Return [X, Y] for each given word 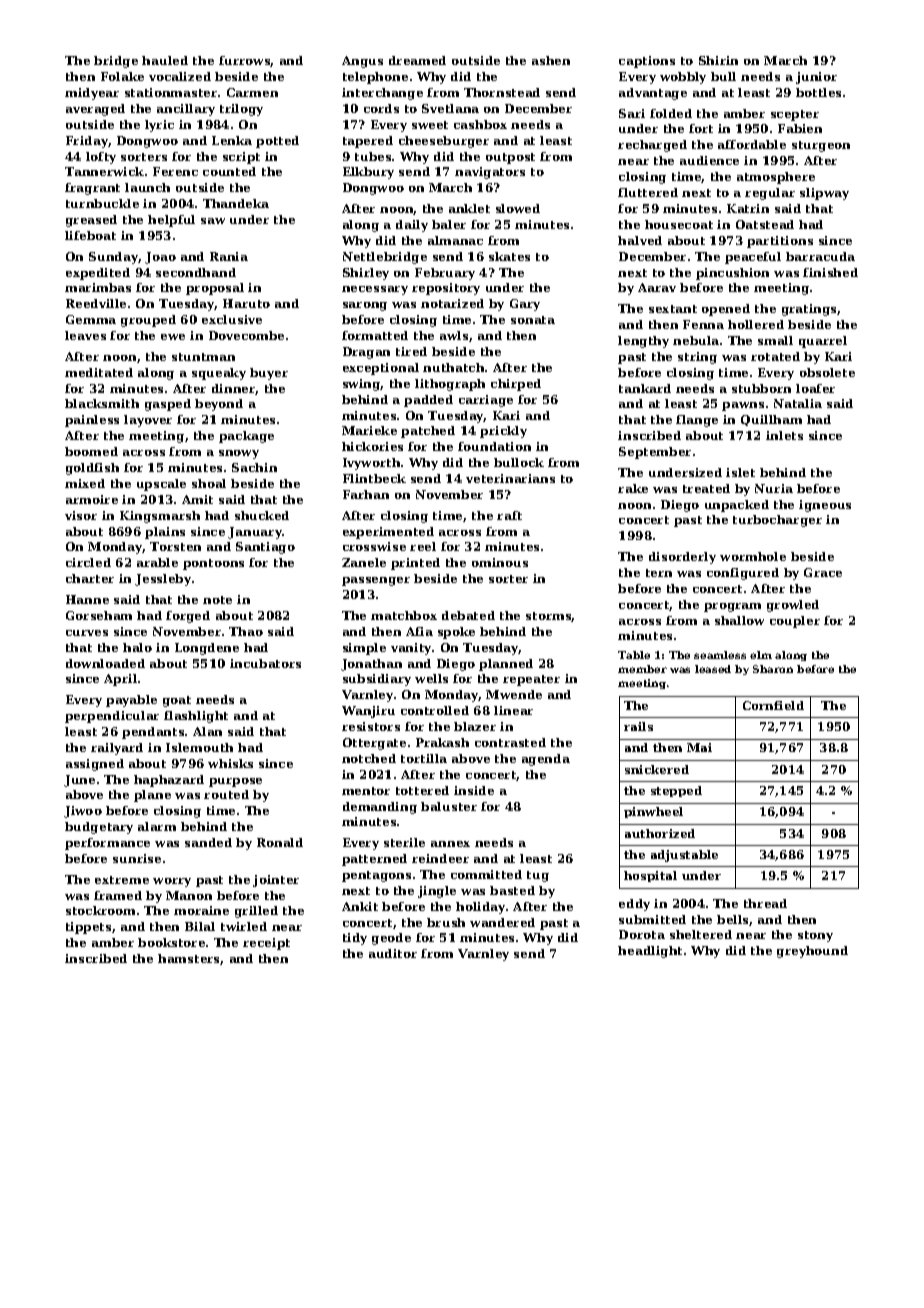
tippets [88, 928]
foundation [494, 446]
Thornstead [502, 92]
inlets [784, 435]
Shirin [718, 60]
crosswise [374, 546]
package [246, 437]
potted [277, 142]
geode [391, 939]
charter [90, 578]
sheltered [701, 934]
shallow [739, 620]
